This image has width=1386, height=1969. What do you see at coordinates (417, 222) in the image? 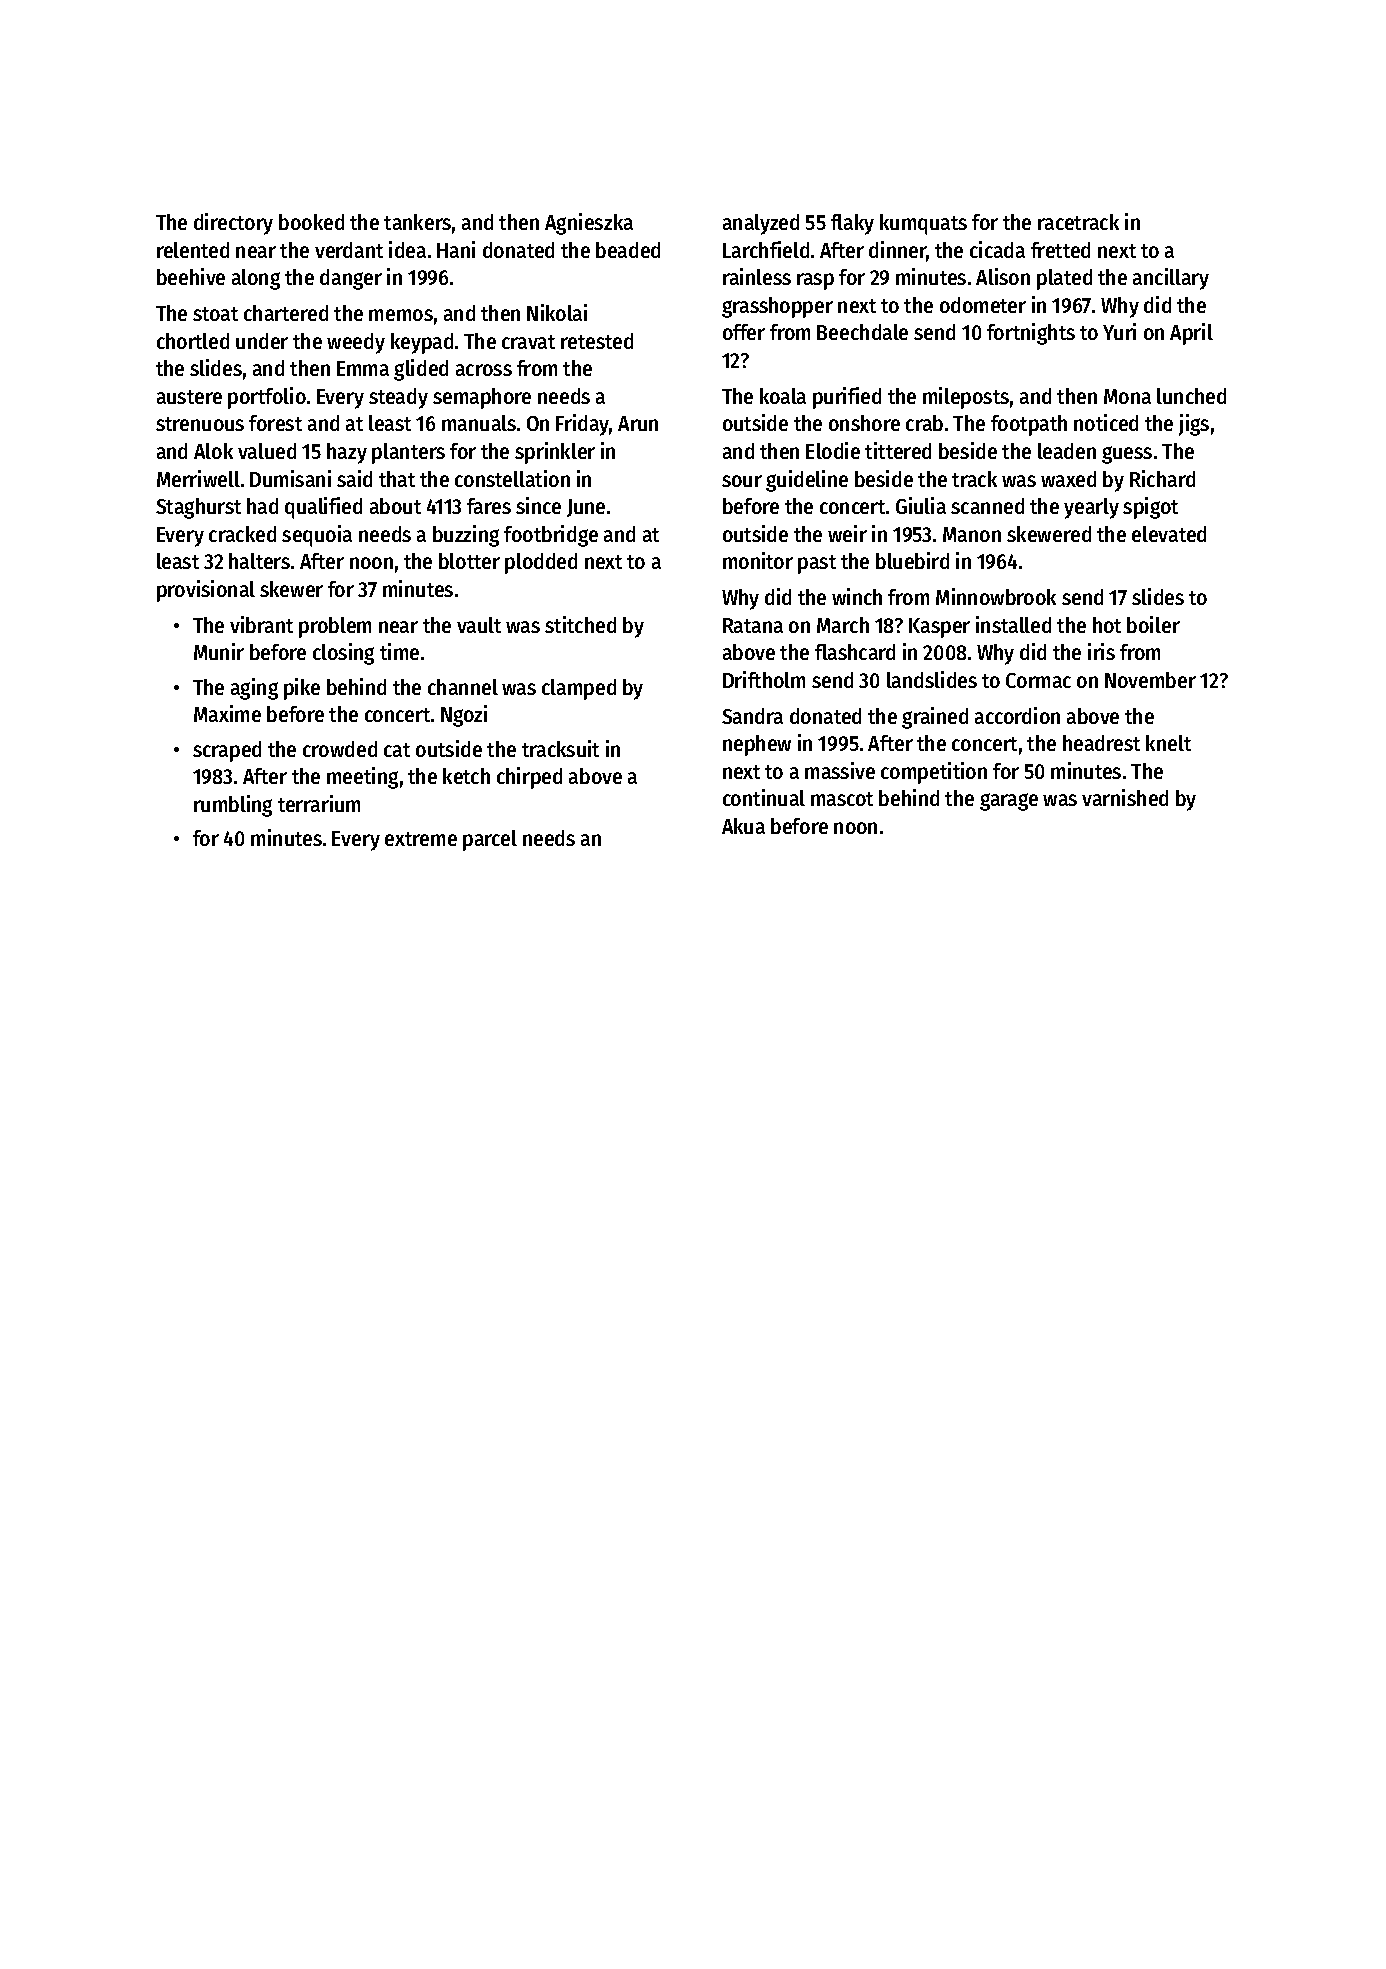
I see `tankers` at bounding box center [417, 222].
